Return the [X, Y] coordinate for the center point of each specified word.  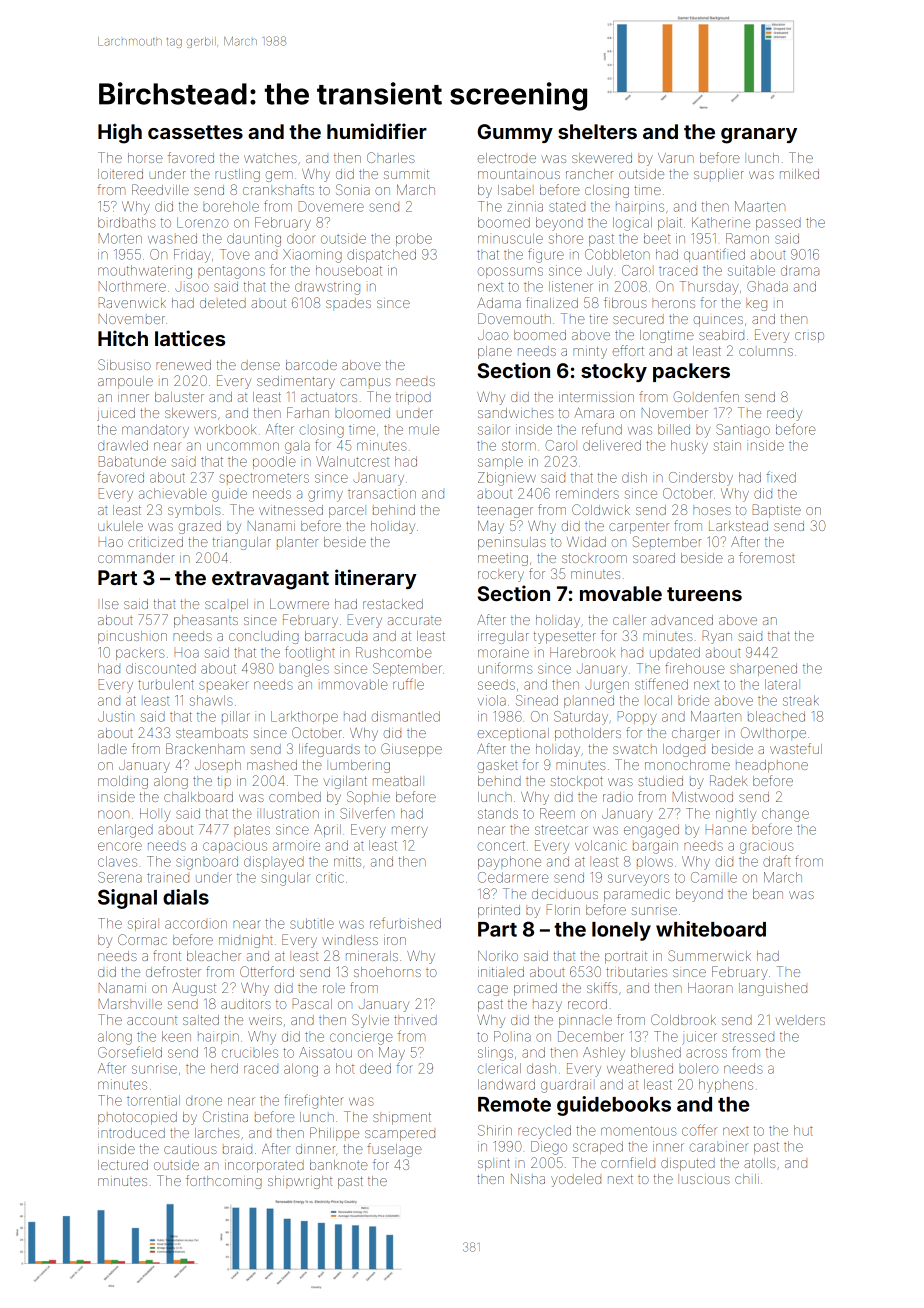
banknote [339, 1165]
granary [759, 136]
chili [747, 1179]
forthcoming [224, 1182]
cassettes [195, 132]
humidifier [377, 131]
